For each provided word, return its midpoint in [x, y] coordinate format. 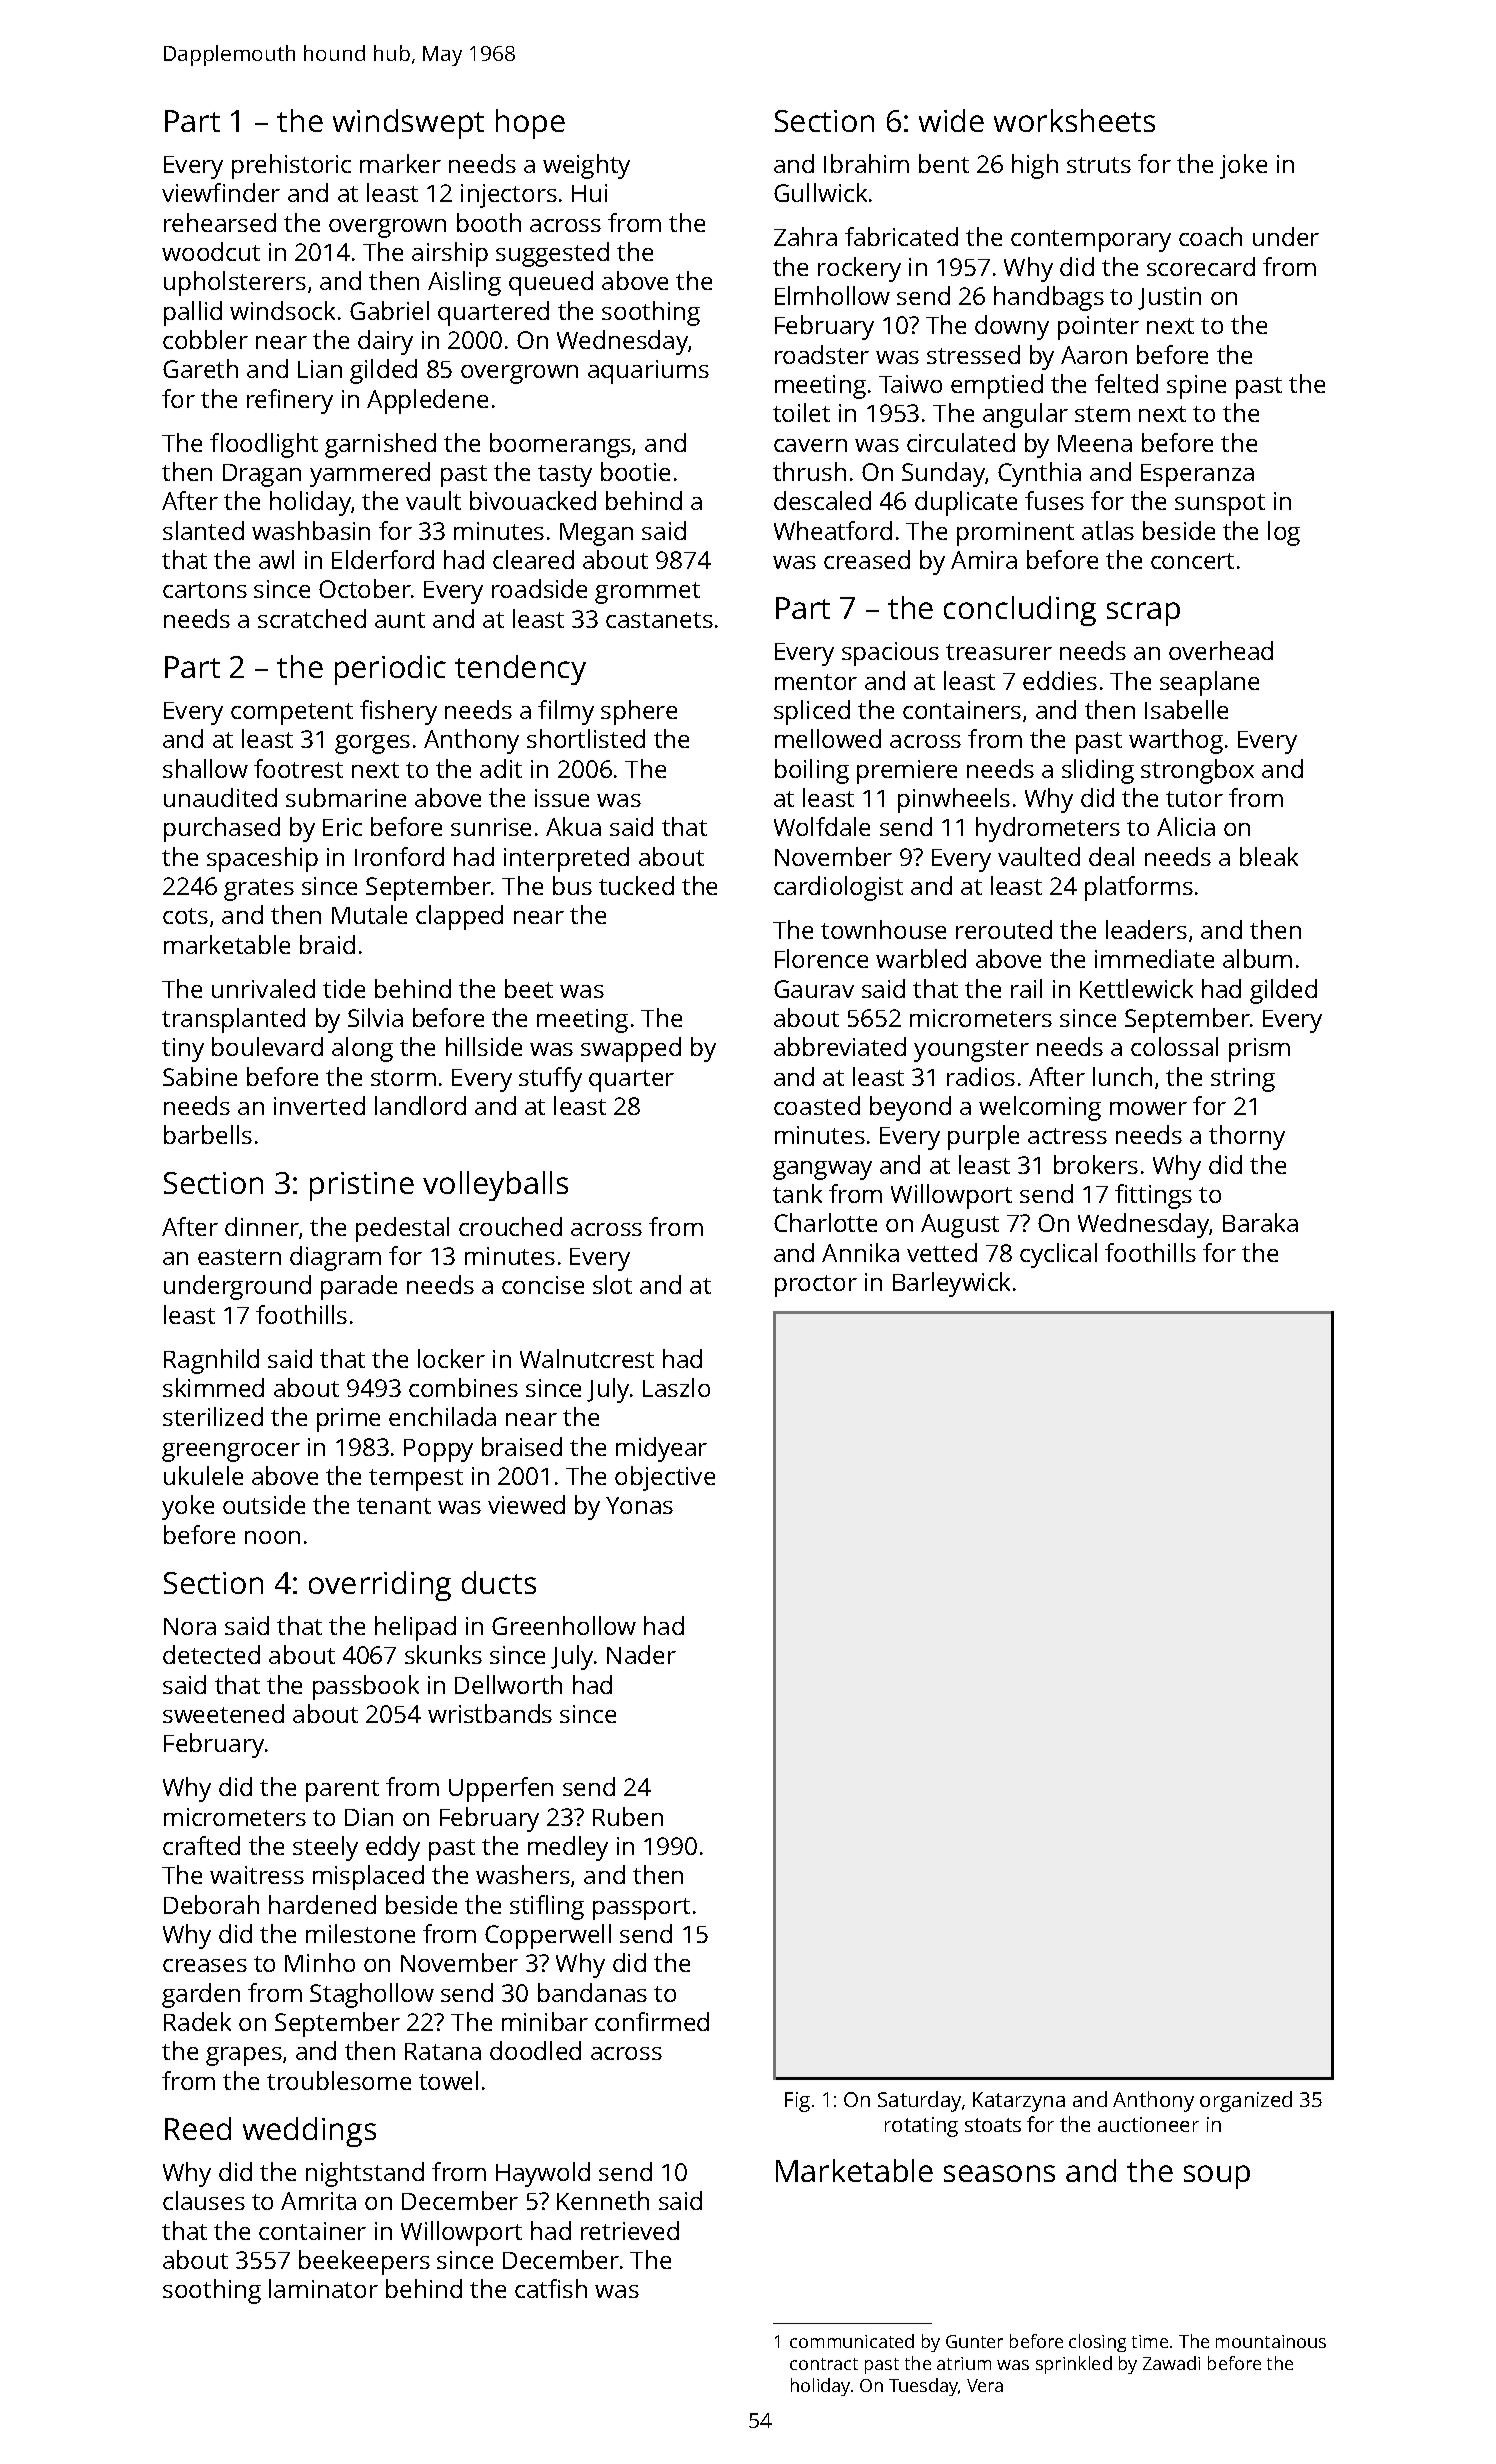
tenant [394, 1506]
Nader [641, 1654]
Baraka [1260, 1222]
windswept [408, 124]
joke [1243, 166]
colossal [1174, 1046]
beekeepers [364, 2262]
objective [665, 1478]
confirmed [652, 2021]
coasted [817, 1105]
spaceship [262, 859]
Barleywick [951, 1284]
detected [211, 1654]
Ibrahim [866, 163]
